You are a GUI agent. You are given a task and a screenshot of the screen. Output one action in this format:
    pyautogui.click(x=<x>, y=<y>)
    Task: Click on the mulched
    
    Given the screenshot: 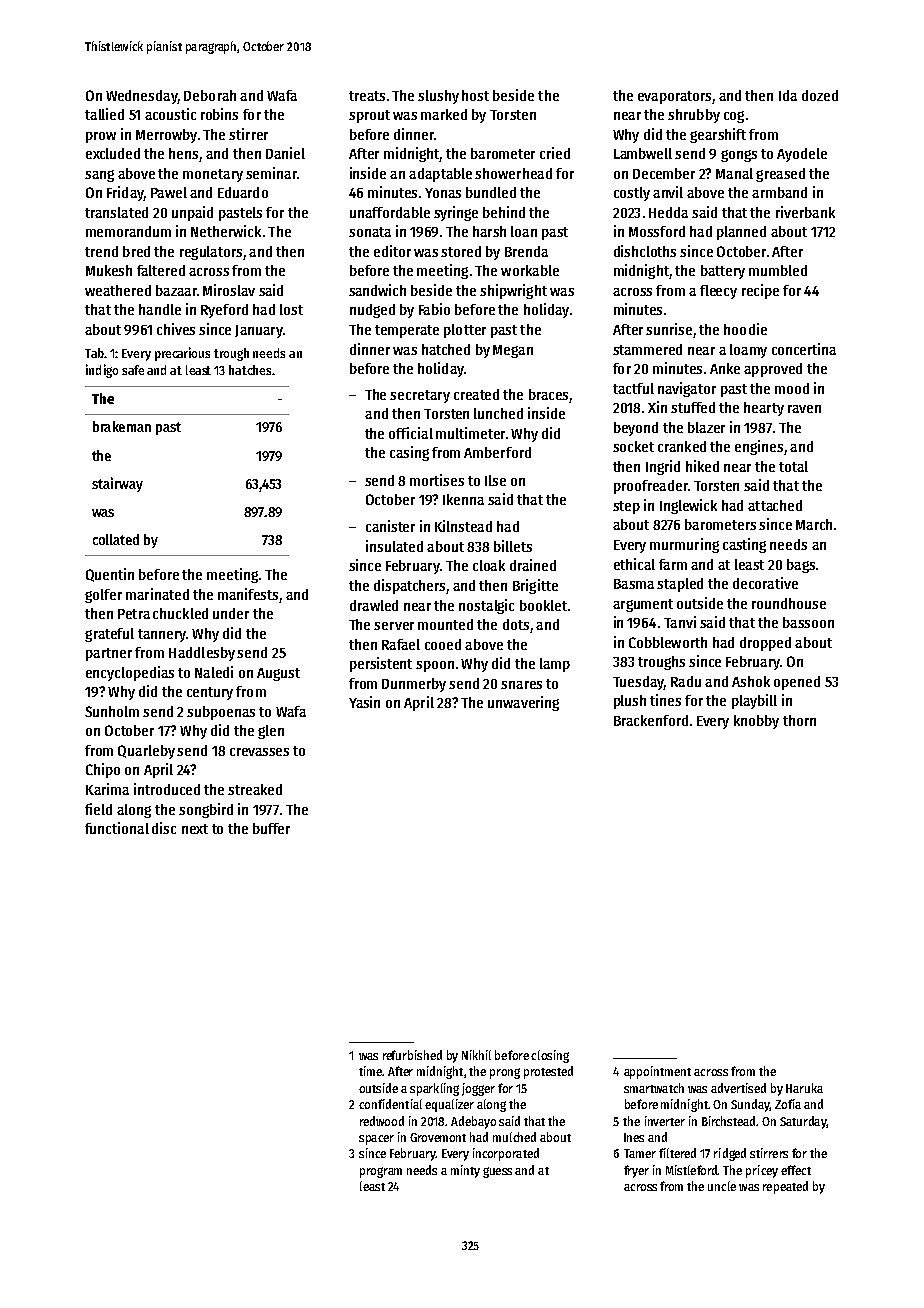 What is the action you would take?
    pyautogui.click(x=514, y=1137)
